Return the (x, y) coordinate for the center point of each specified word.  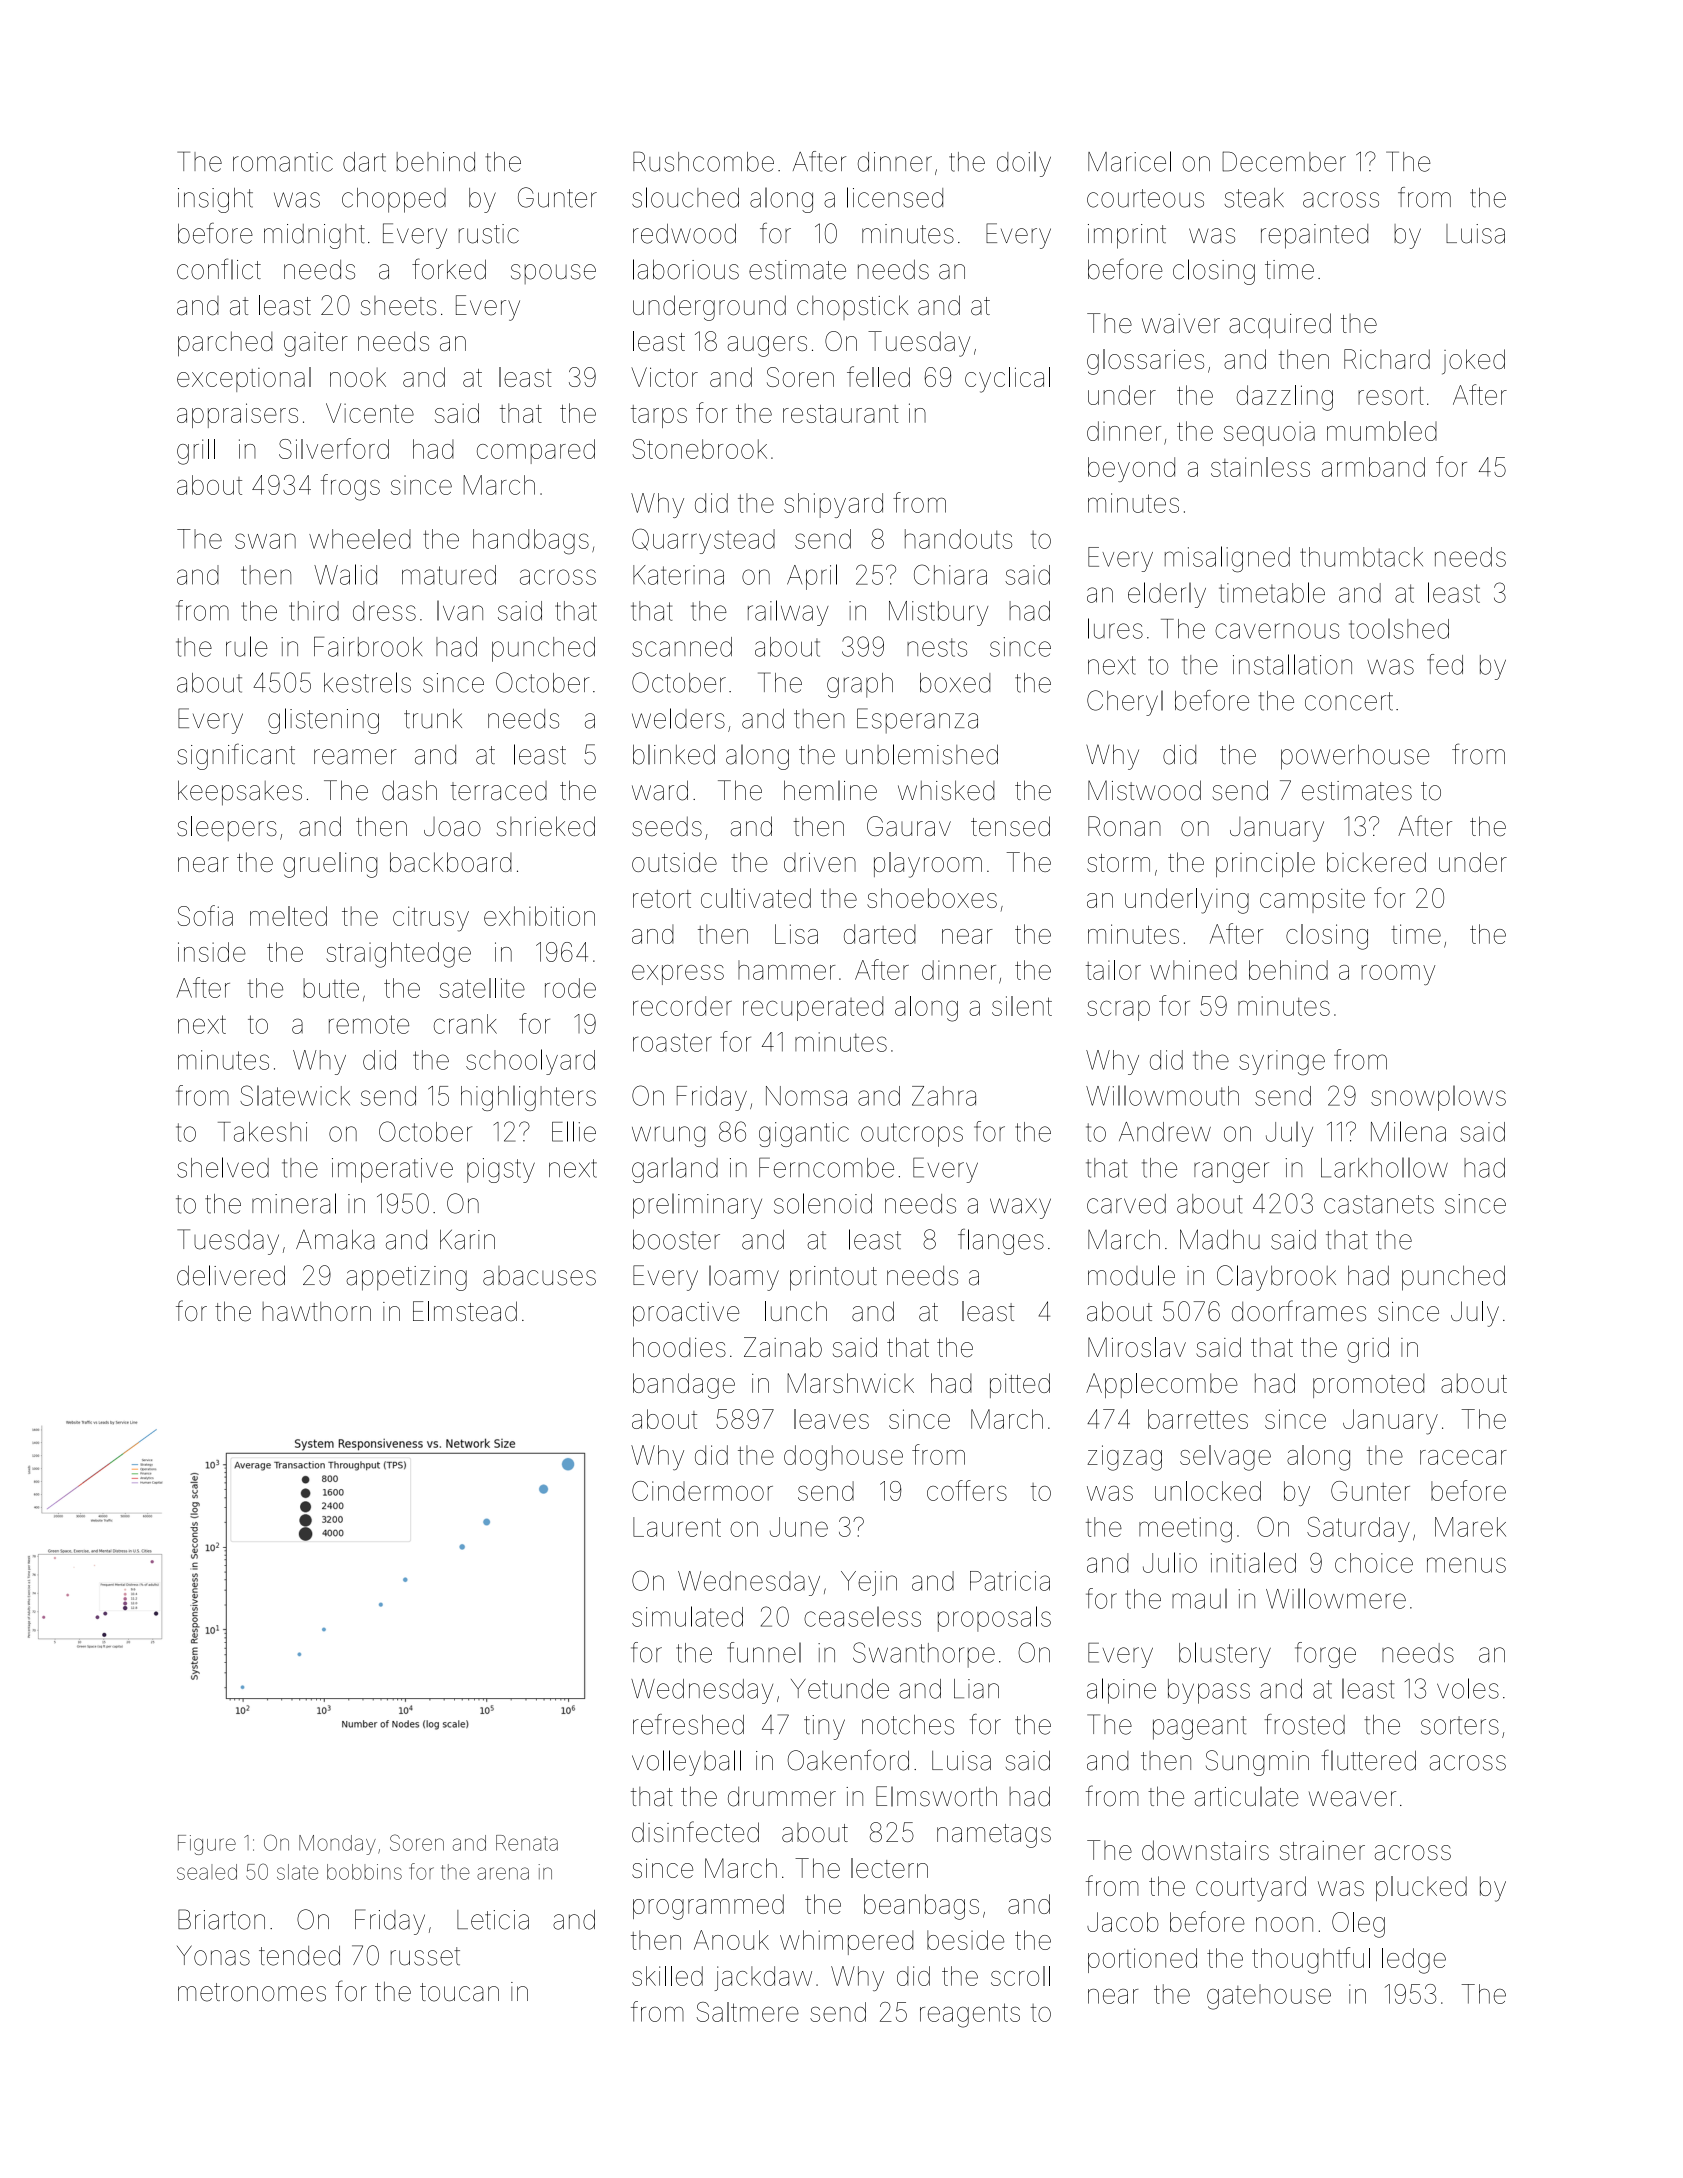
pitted (1020, 1385)
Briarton (221, 1919)
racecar (1463, 1457)
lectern (889, 1868)
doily (1024, 164)
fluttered (1368, 1760)
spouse (553, 274)
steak (1254, 198)
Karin (467, 1240)
